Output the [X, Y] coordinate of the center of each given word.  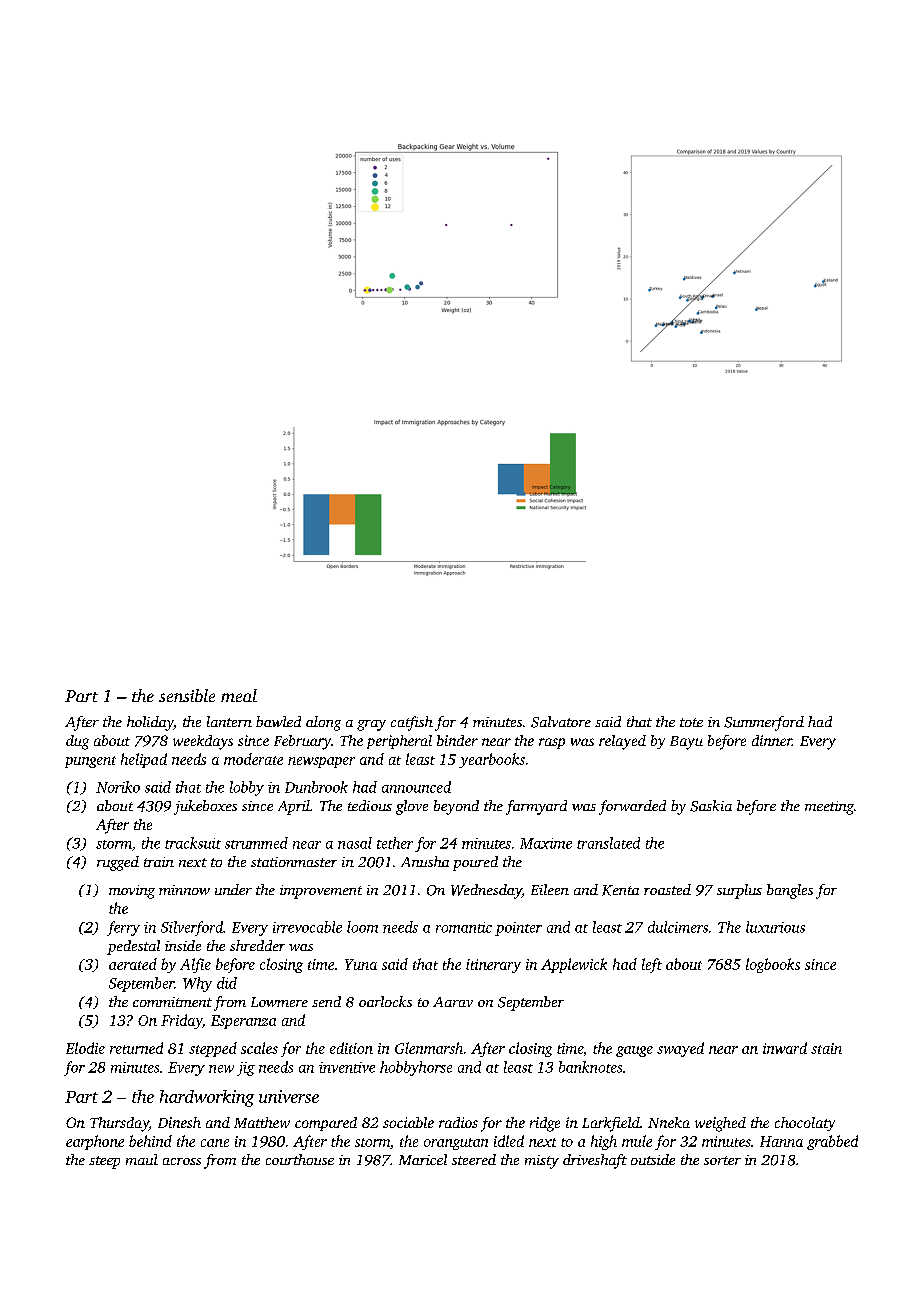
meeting [829, 808]
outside [653, 1159]
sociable [408, 1122]
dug [77, 742]
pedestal [133, 947]
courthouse [300, 1159]
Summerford [764, 723]
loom [362, 927]
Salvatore [561, 722]
